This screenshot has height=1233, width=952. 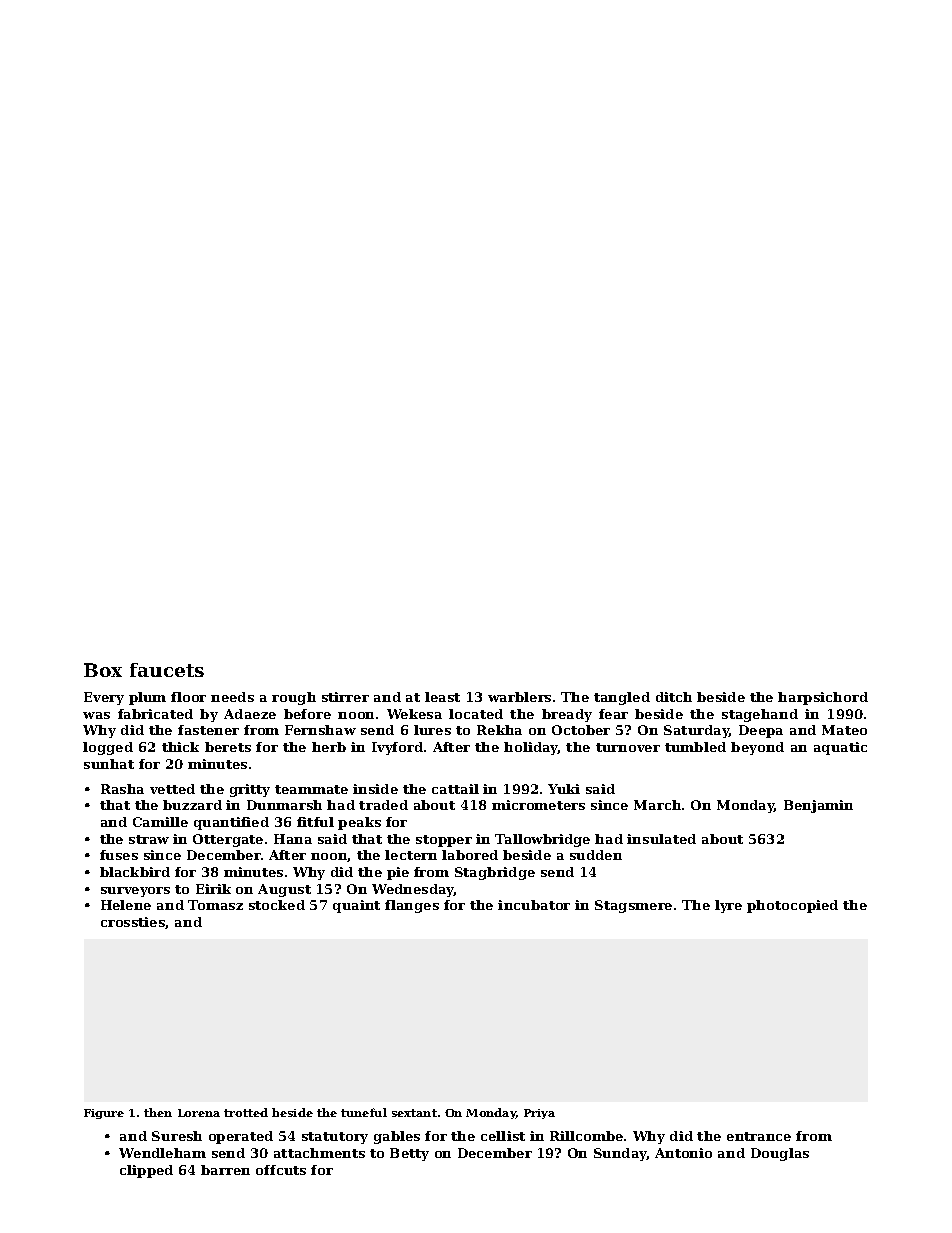 What do you see at coordinates (823, 698) in the screenshot?
I see `harpsichord` at bounding box center [823, 698].
